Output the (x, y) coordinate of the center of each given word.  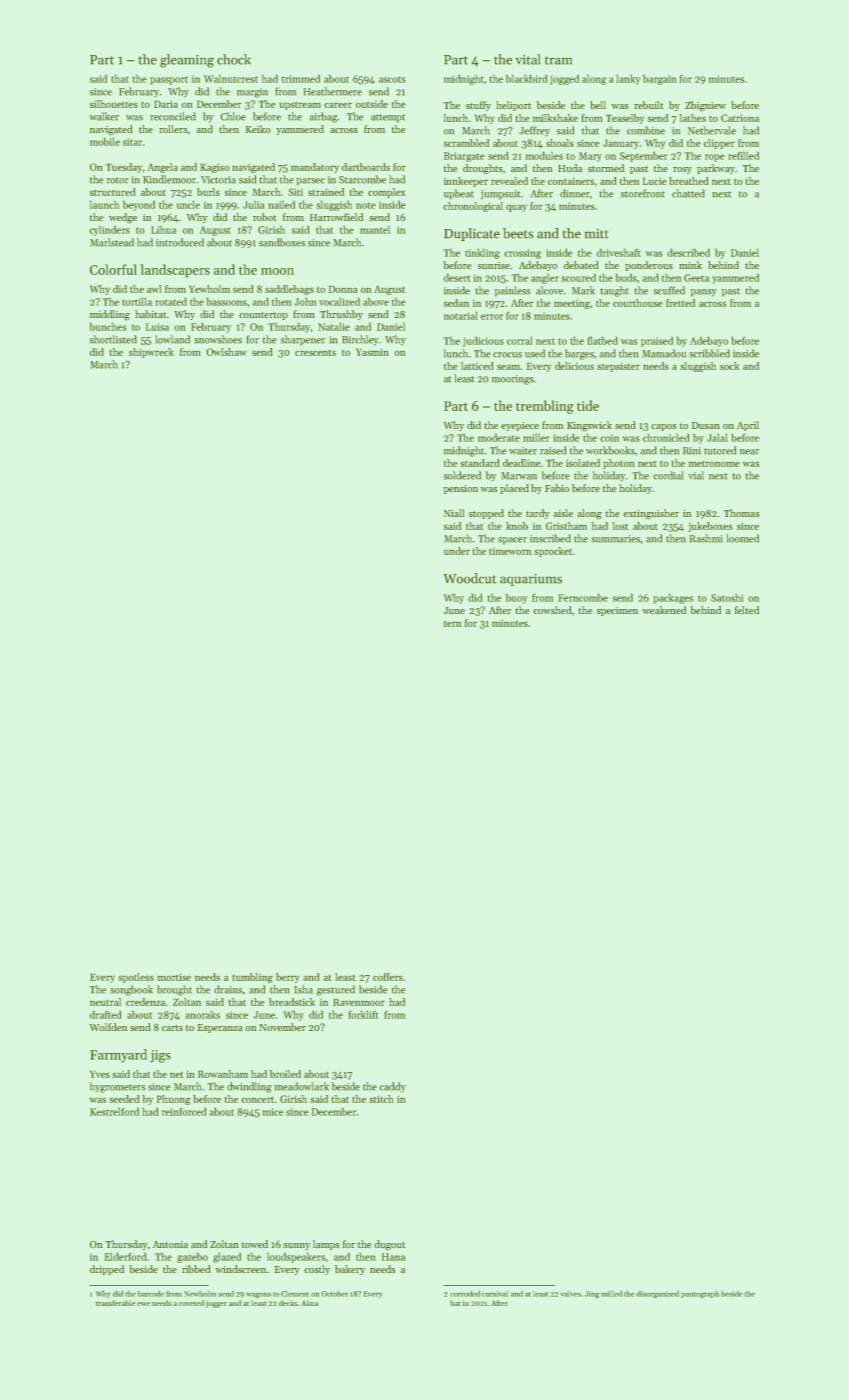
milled (611, 1294)
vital (528, 59)
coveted (191, 1303)
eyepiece (520, 426)
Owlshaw (226, 352)
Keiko (258, 129)
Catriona (740, 118)
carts (172, 1028)
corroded (465, 1294)
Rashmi (706, 538)
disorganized (658, 1294)
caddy (393, 1087)
